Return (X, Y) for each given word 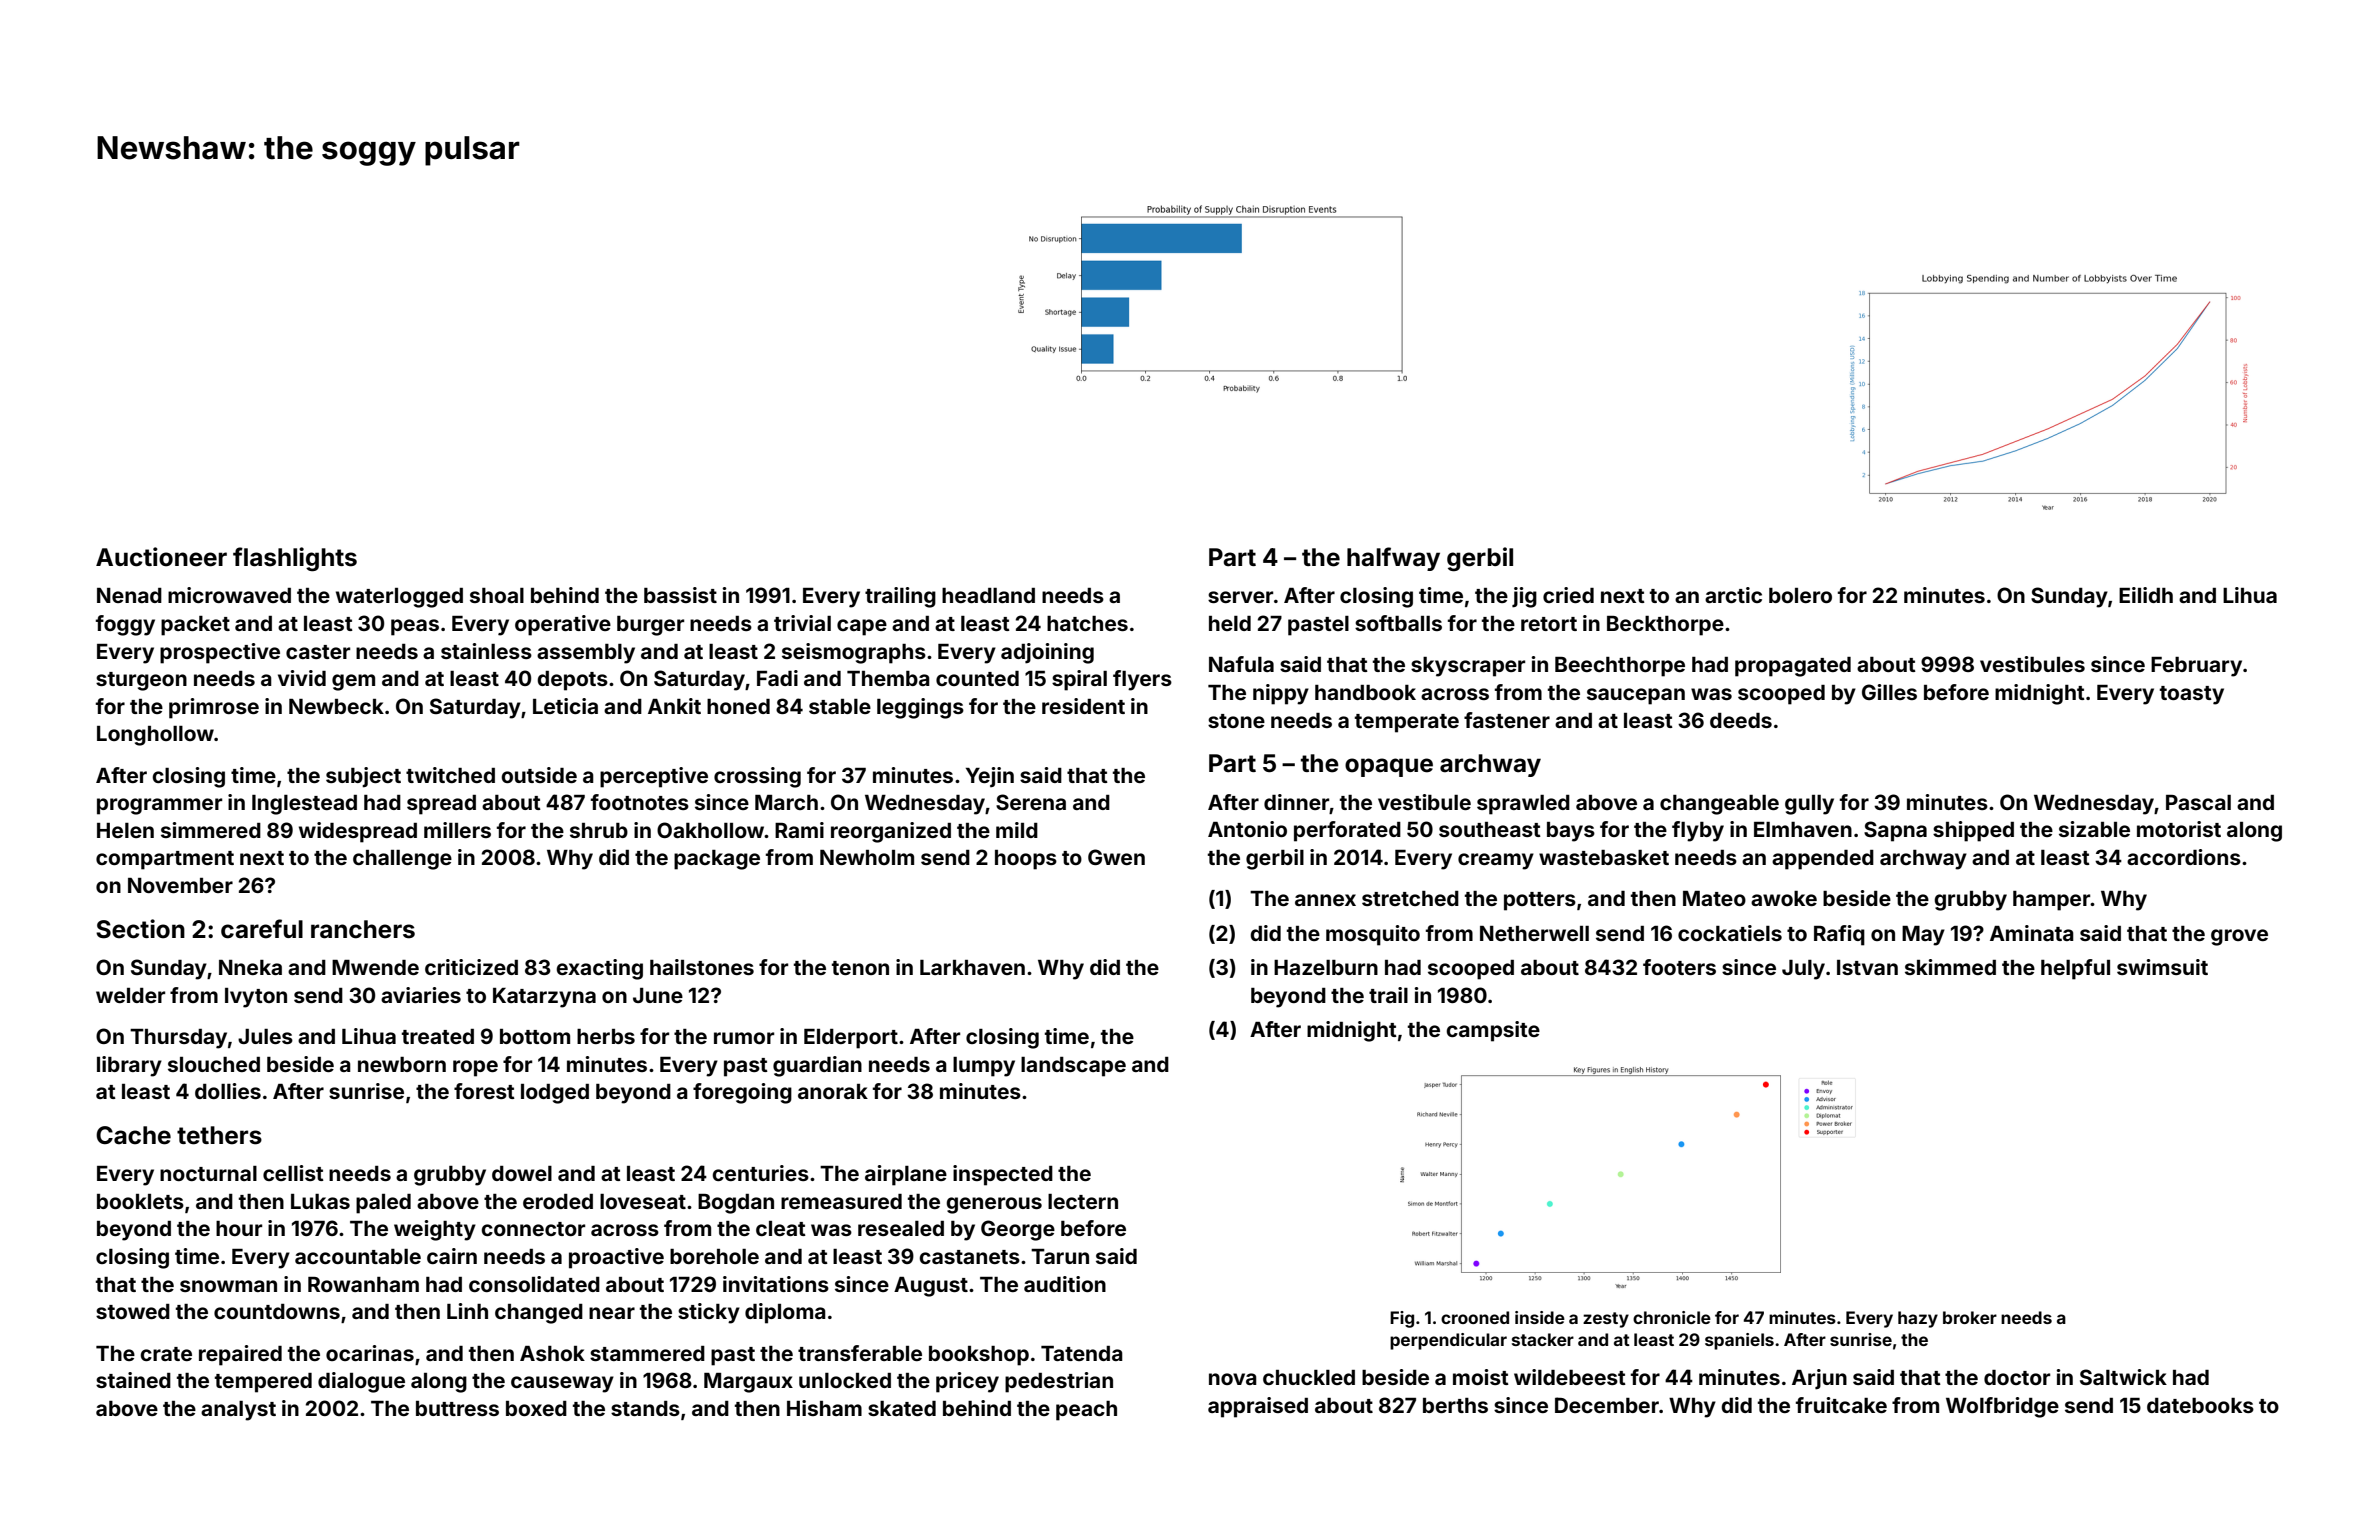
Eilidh (2146, 595)
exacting (599, 969)
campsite (1493, 1031)
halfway (1393, 559)
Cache (133, 1135)
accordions (2184, 857)
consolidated (534, 1284)
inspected (1003, 1175)
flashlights (295, 559)
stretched (1410, 898)
